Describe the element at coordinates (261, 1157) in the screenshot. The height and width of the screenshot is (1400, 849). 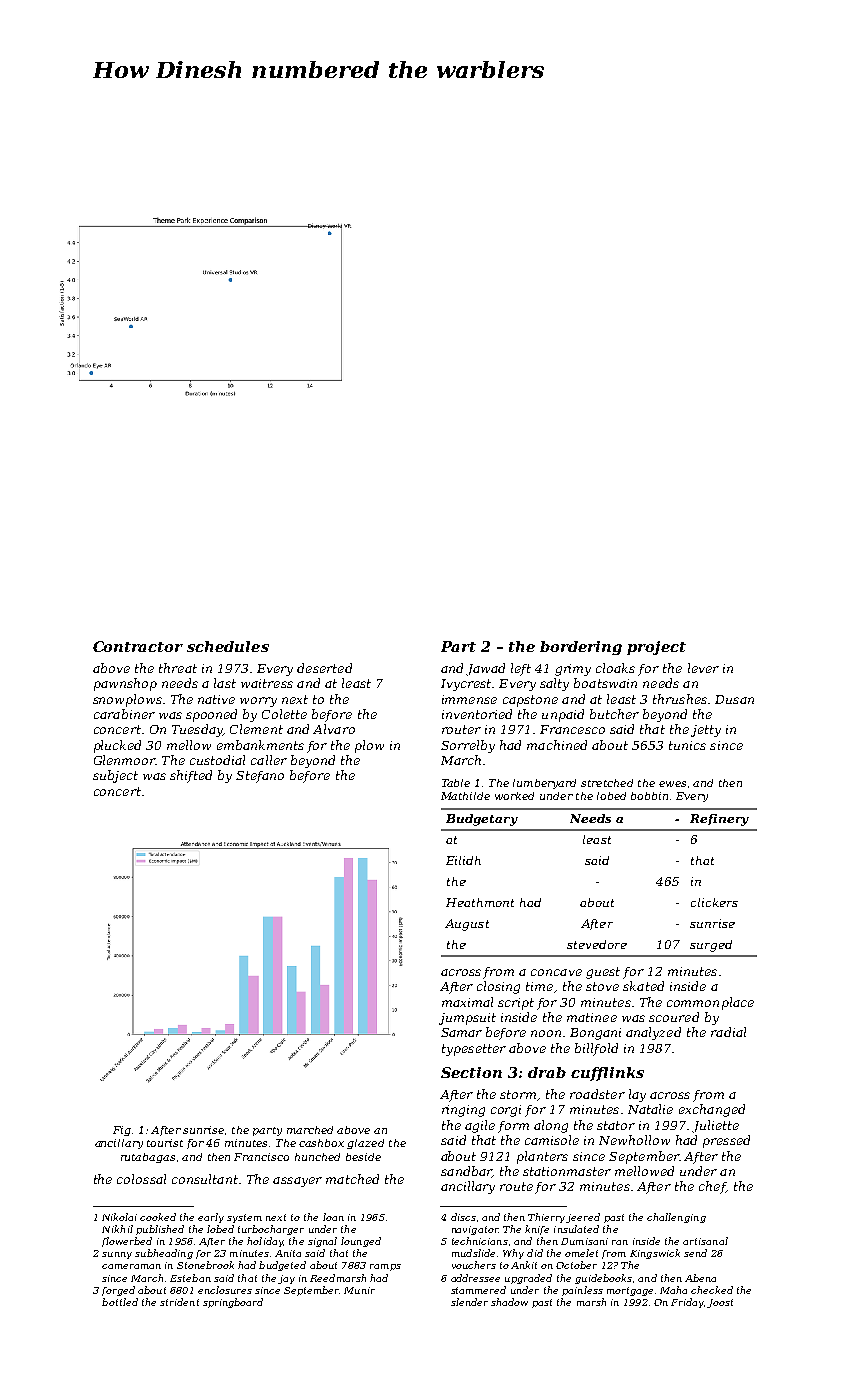
I see `Francisco` at that location.
